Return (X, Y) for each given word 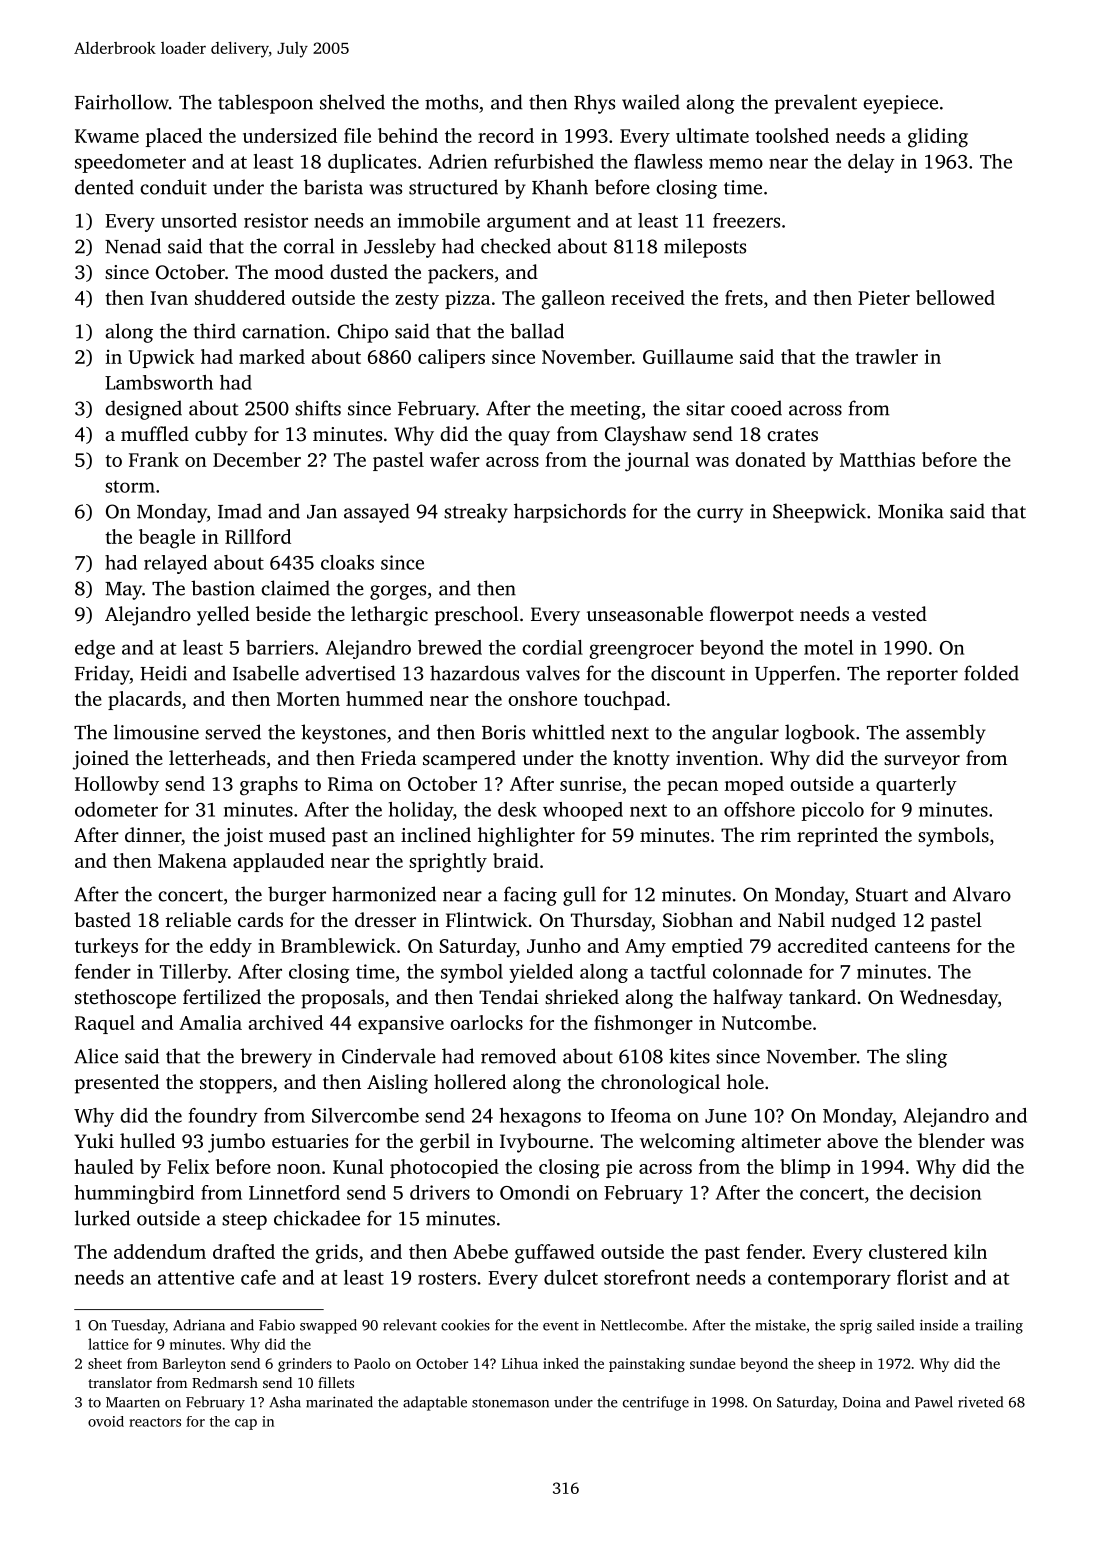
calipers (451, 358)
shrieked (582, 996)
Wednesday (949, 999)
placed (174, 137)
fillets (336, 1382)
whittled (568, 732)
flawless (668, 161)
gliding (938, 138)
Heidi (163, 673)
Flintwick (487, 919)
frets (744, 297)
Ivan (169, 298)
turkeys (106, 947)
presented (117, 1084)
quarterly (916, 785)
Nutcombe (767, 1022)
